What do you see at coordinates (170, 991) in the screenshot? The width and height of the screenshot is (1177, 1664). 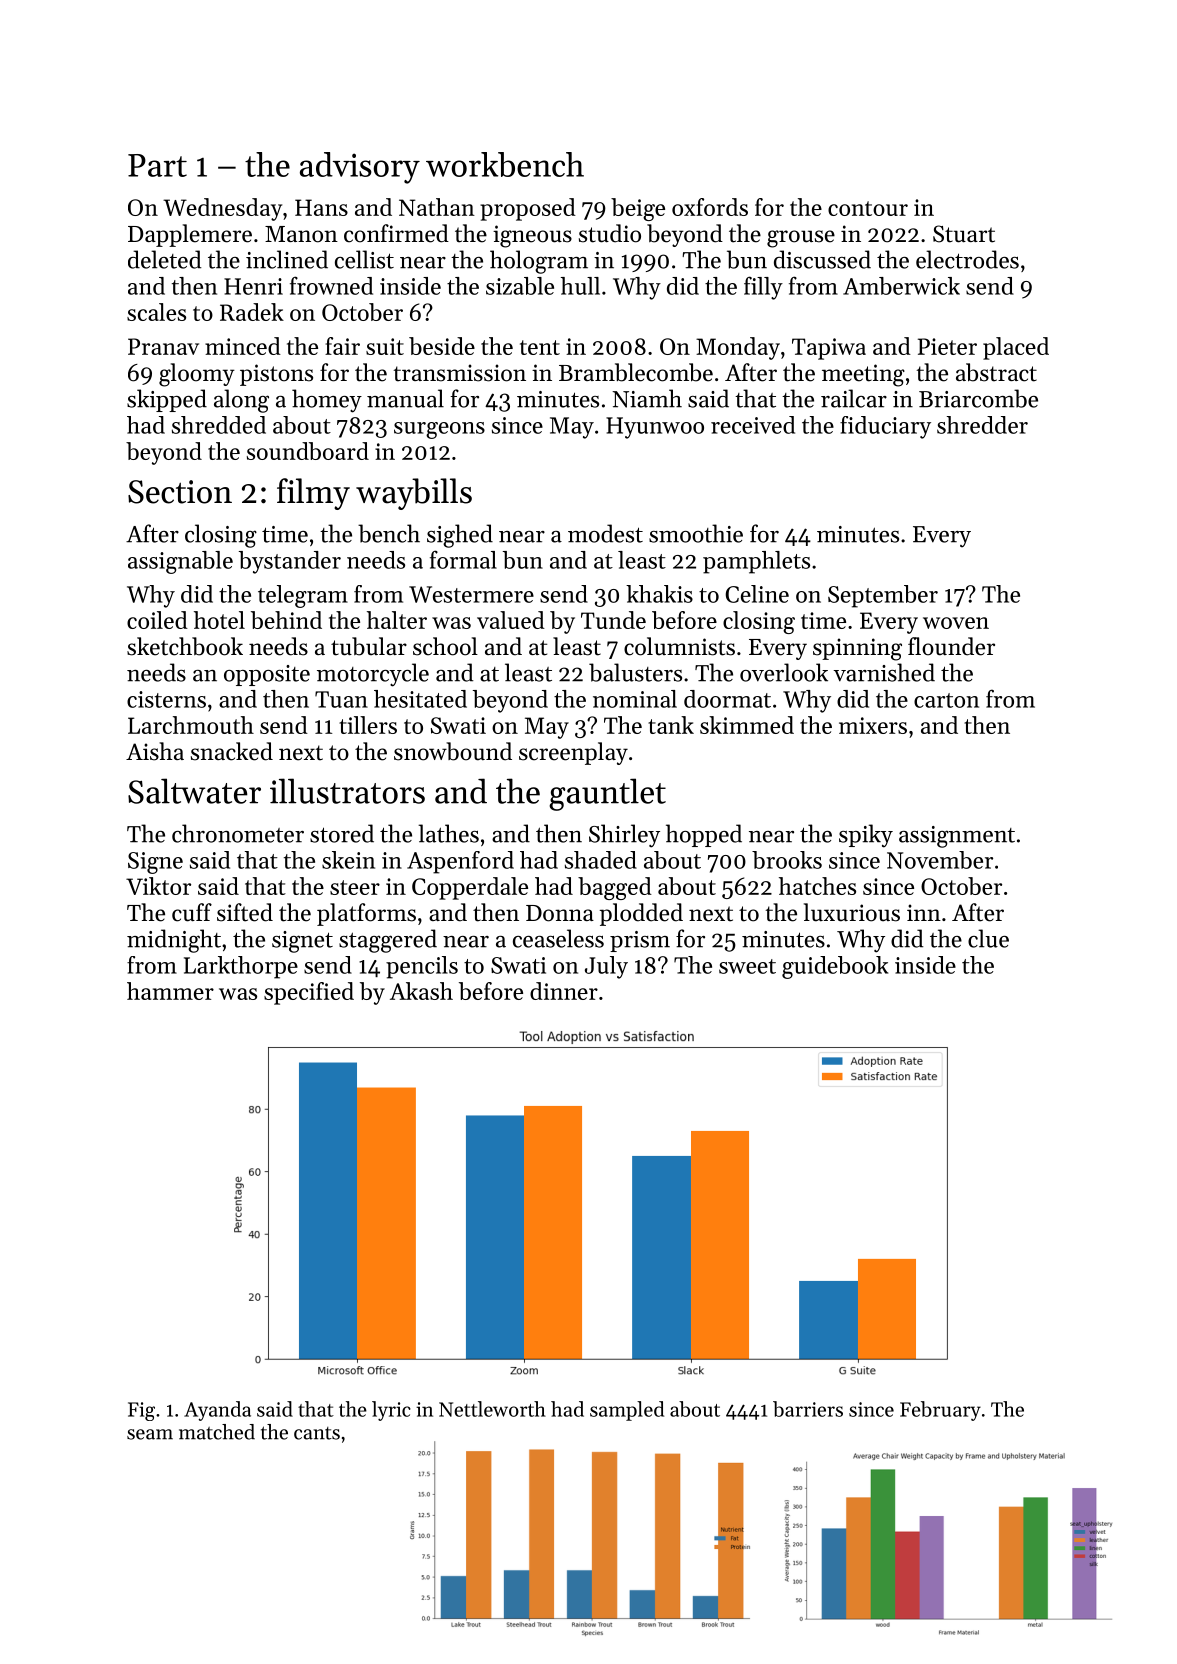 I see `hammer` at bounding box center [170, 991].
